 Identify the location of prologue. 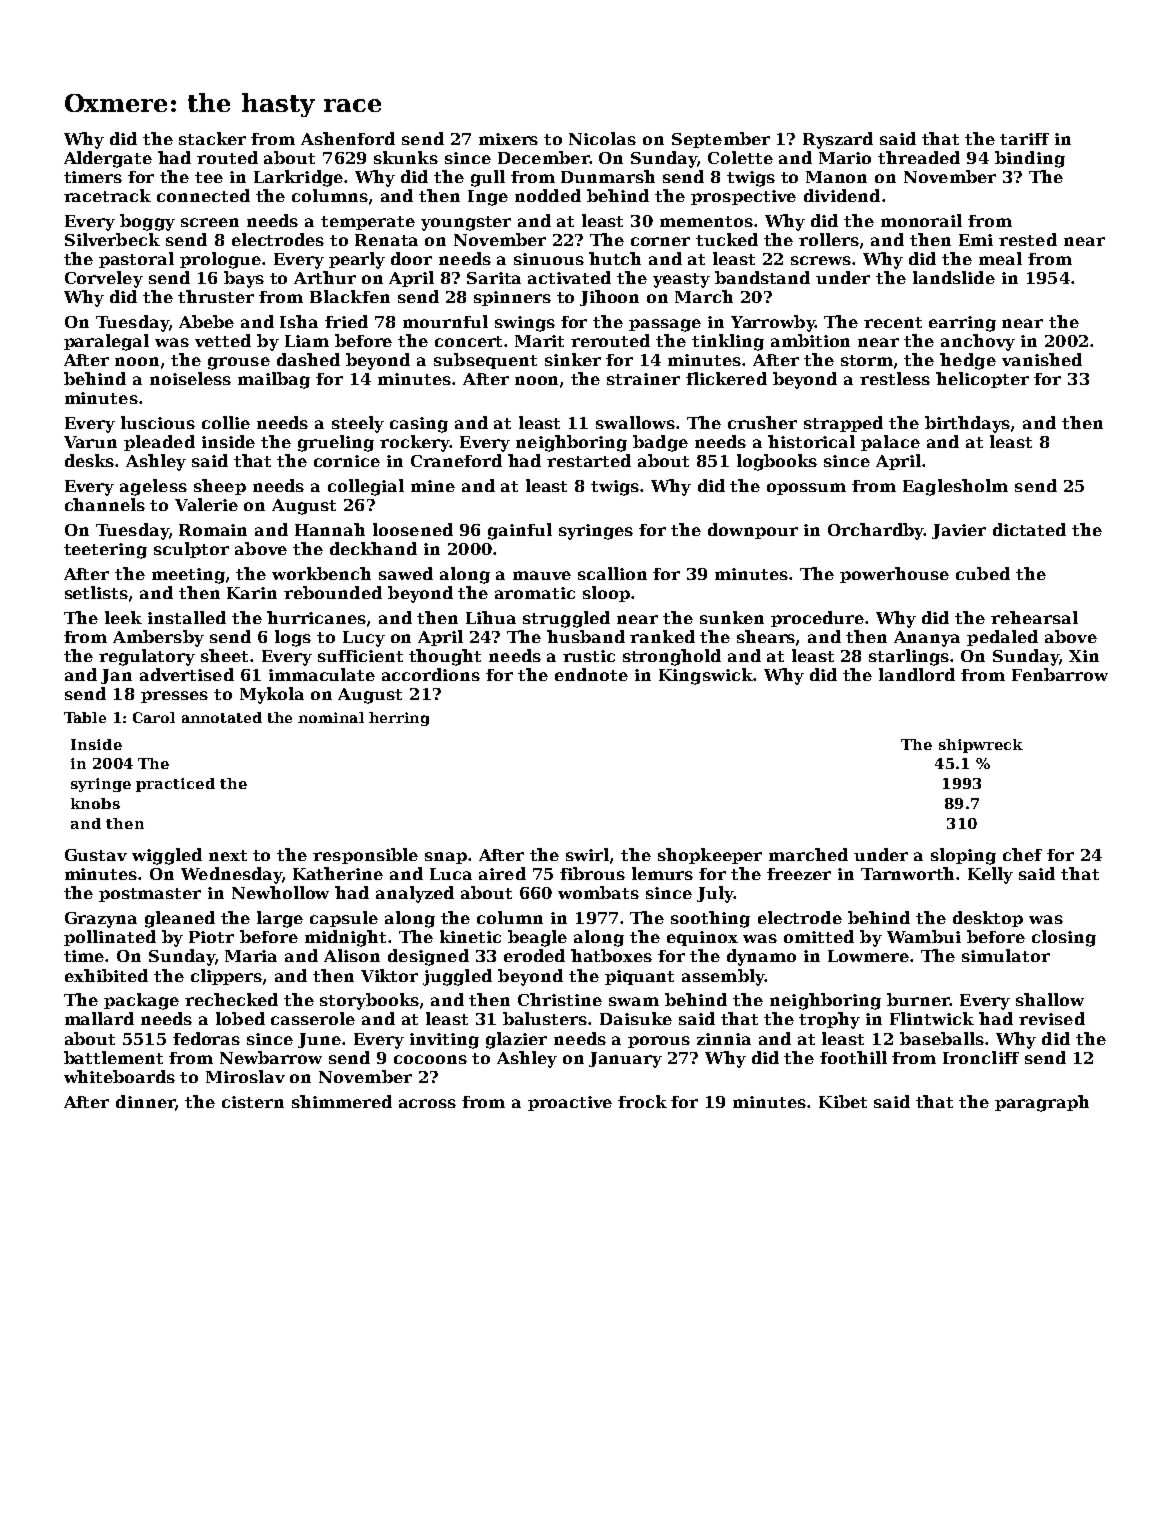
(220, 260).
